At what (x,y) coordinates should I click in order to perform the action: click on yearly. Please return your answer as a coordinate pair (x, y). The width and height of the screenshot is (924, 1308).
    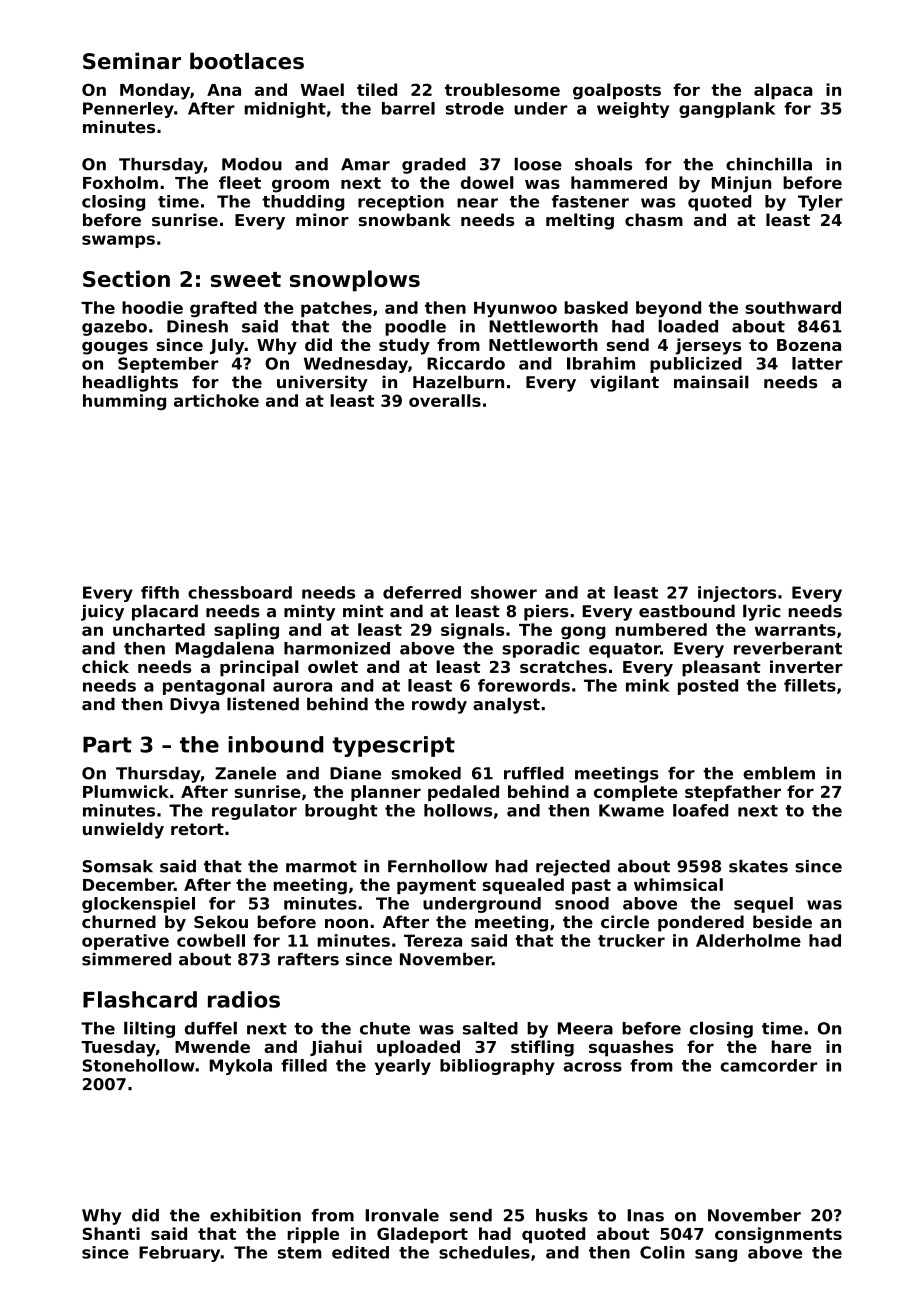
    Looking at the image, I should click on (403, 1067).
